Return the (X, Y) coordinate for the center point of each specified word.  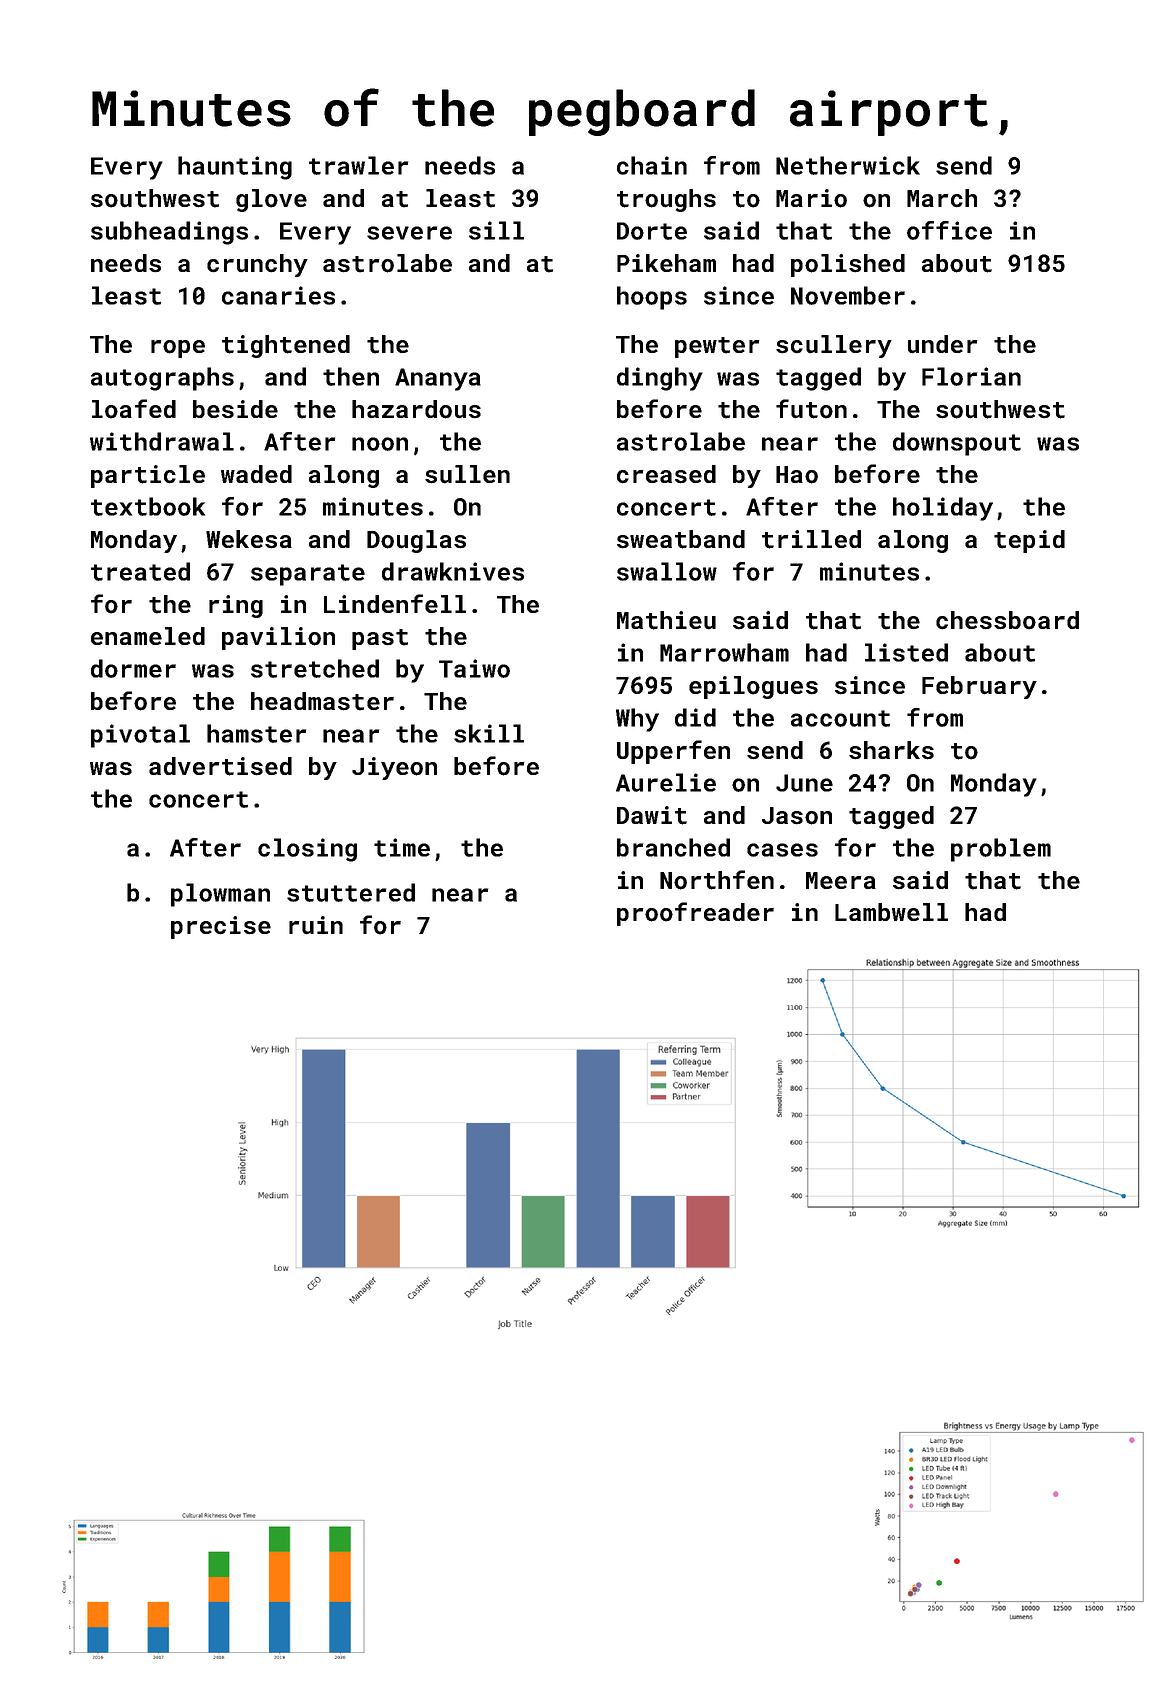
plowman (220, 895)
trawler (358, 165)
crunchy (257, 265)
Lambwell (891, 912)
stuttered (351, 892)
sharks (891, 750)
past (380, 639)
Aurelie (666, 782)
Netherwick (848, 165)
